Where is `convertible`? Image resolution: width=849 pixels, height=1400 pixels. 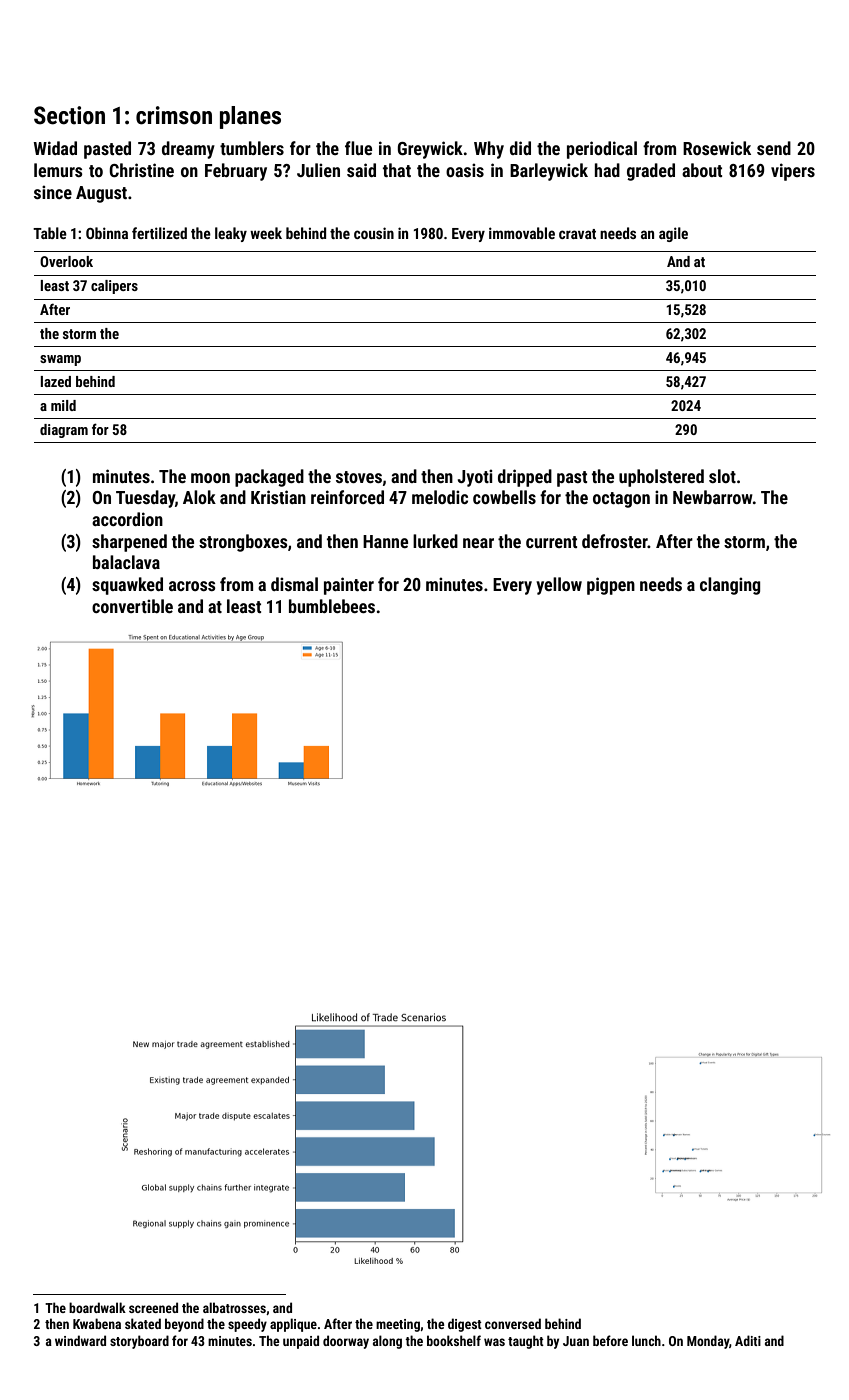
convertible is located at coordinates (132, 606).
